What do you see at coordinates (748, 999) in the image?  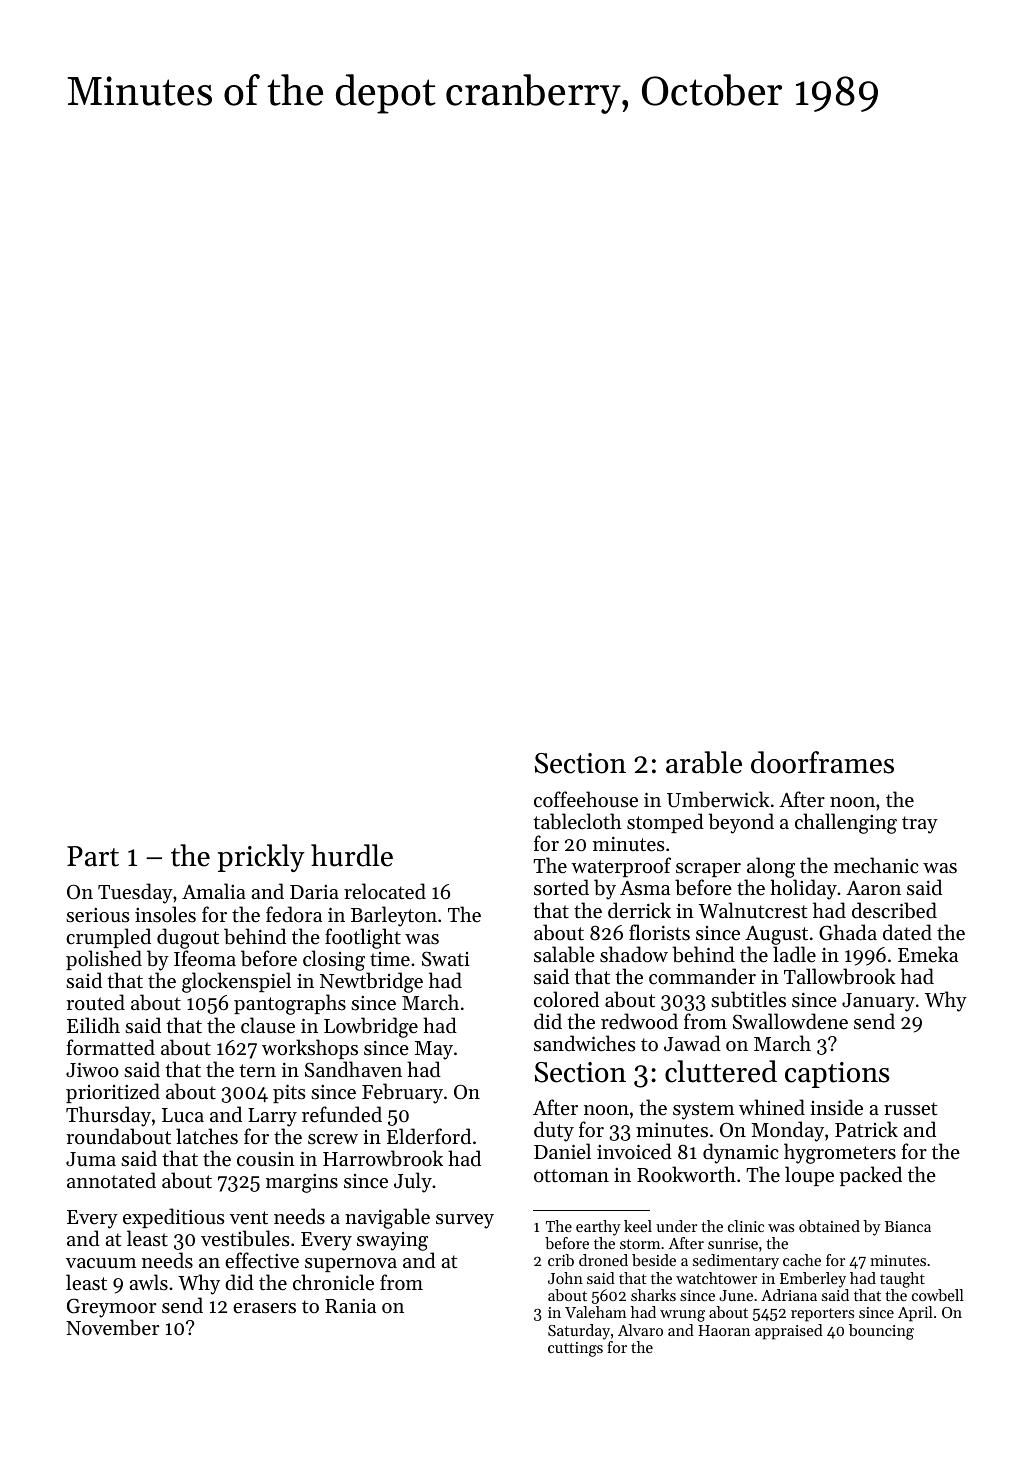 I see `subtitles` at bounding box center [748, 999].
